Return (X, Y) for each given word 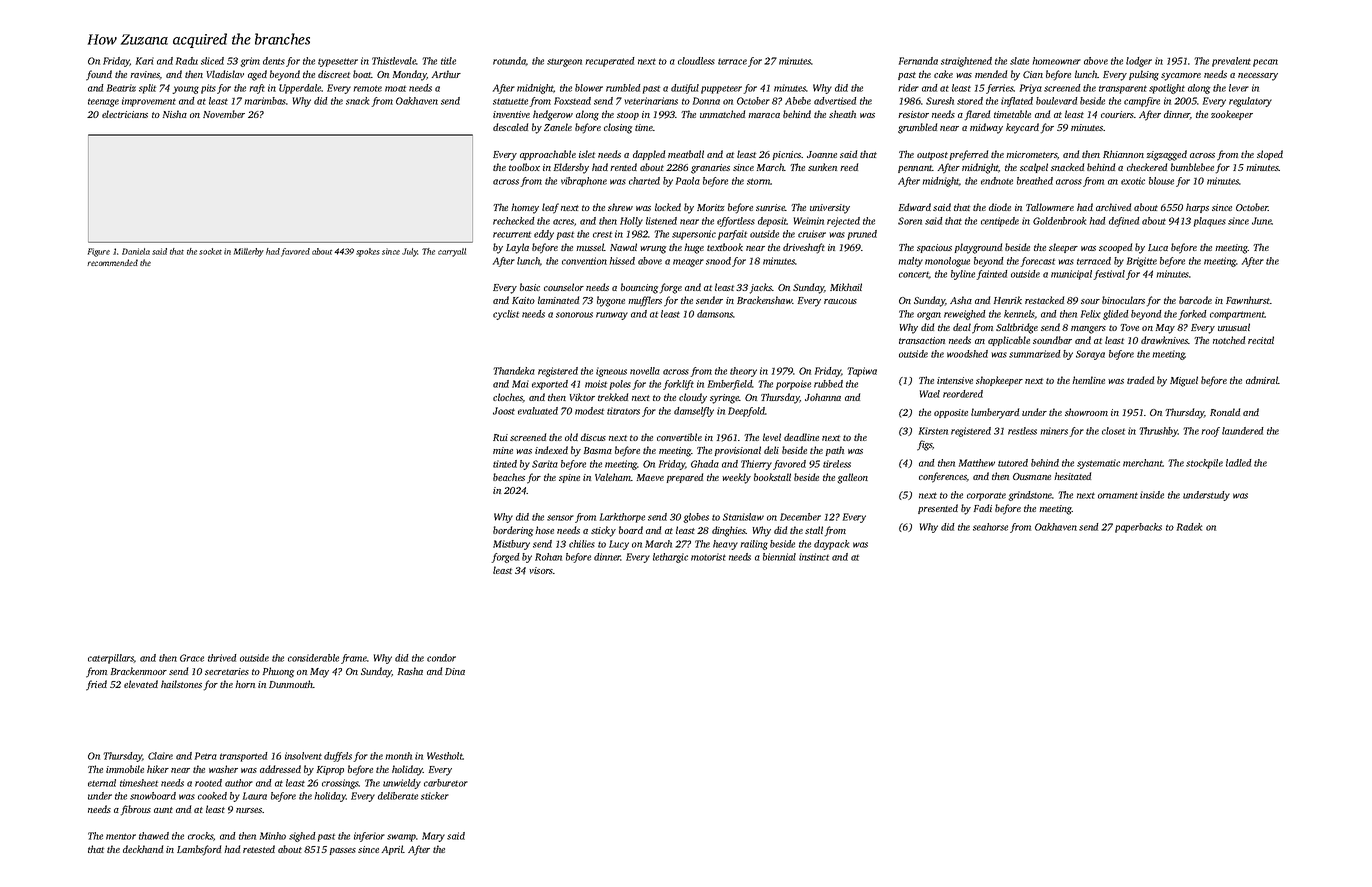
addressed (280, 769)
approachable (548, 155)
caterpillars (111, 659)
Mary (433, 837)
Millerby (249, 252)
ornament (1118, 495)
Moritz (711, 207)
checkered (1147, 167)
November (224, 114)
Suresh (940, 101)
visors (541, 570)
